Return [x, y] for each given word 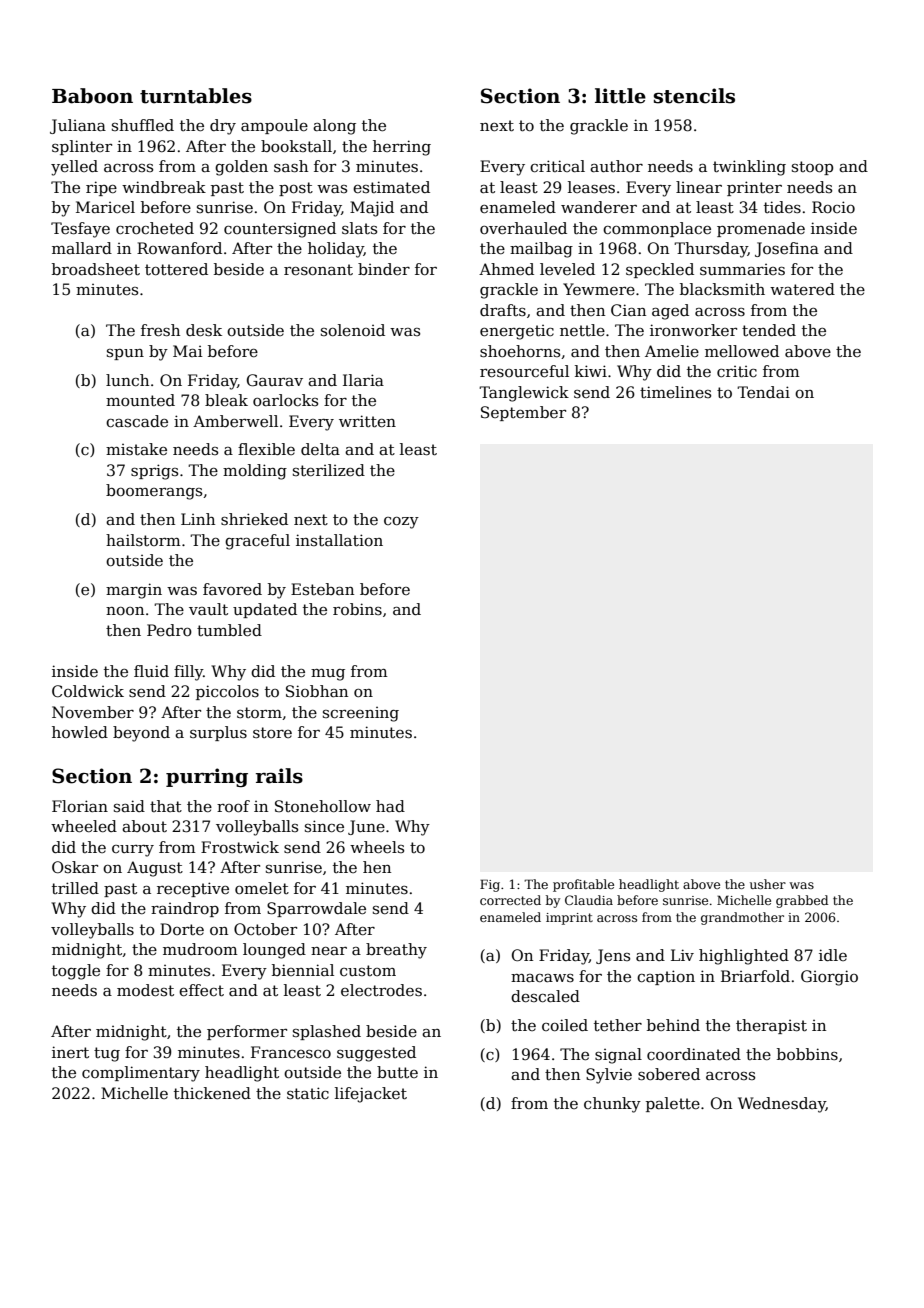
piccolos [227, 692]
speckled [660, 270]
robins [357, 609]
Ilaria [363, 380]
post [296, 189]
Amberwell [235, 421]
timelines [675, 392]
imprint [569, 919]
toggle [76, 972]
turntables [196, 96]
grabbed [802, 901]
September [523, 413]
